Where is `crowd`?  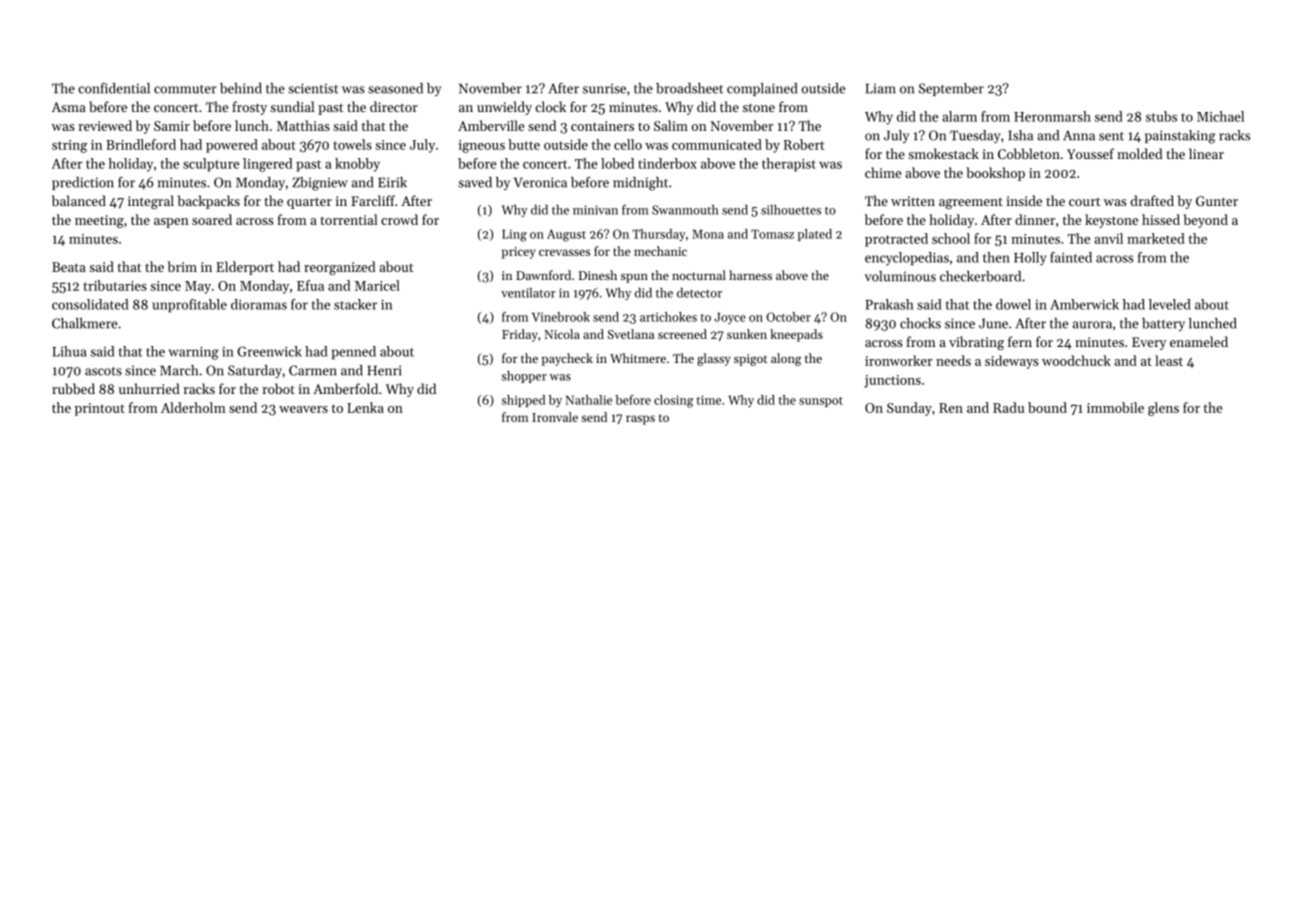
crowd is located at coordinates (399, 219).
